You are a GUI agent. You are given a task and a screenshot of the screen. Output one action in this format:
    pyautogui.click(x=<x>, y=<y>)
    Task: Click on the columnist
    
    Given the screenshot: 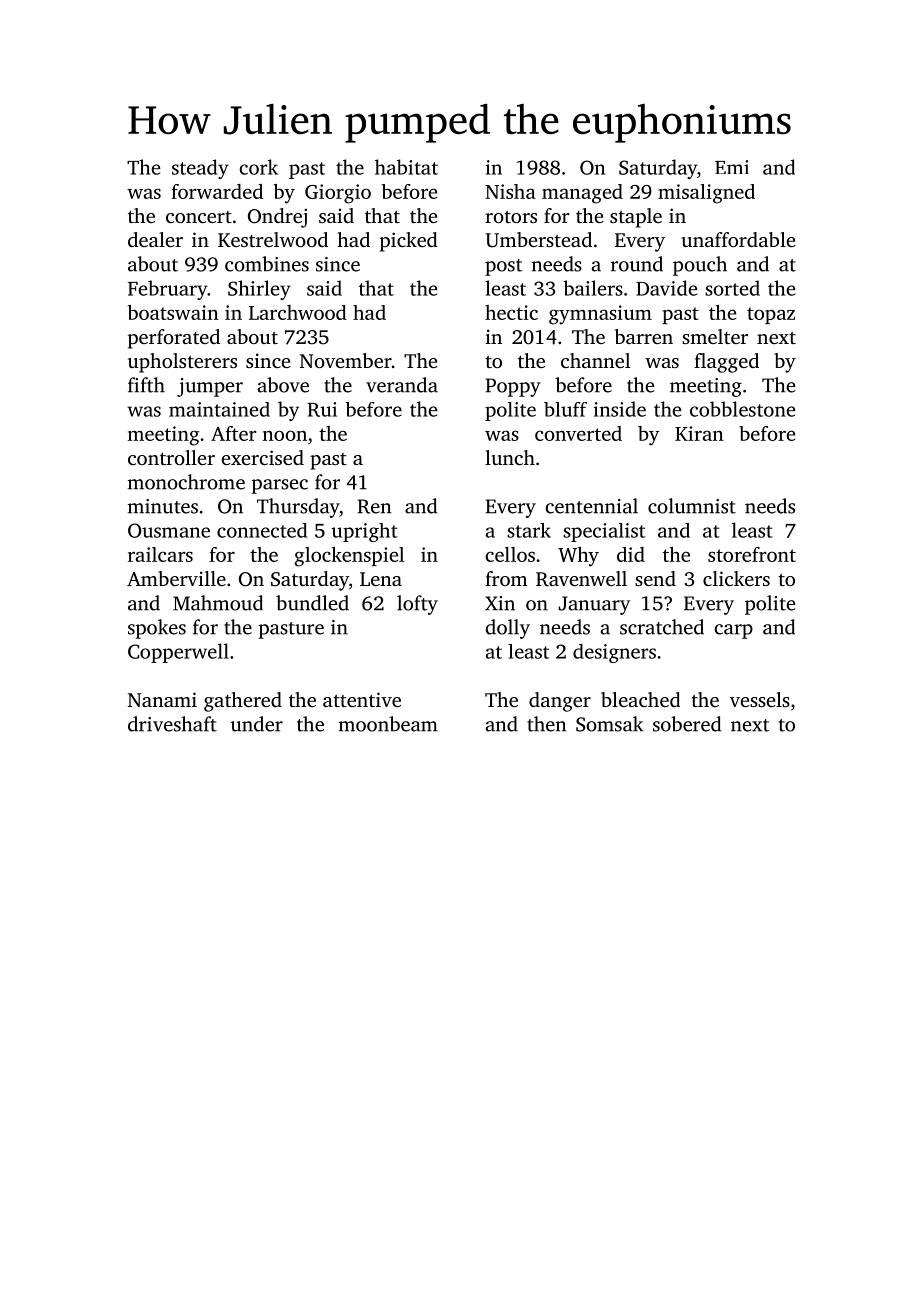 What is the action you would take?
    pyautogui.click(x=692, y=506)
